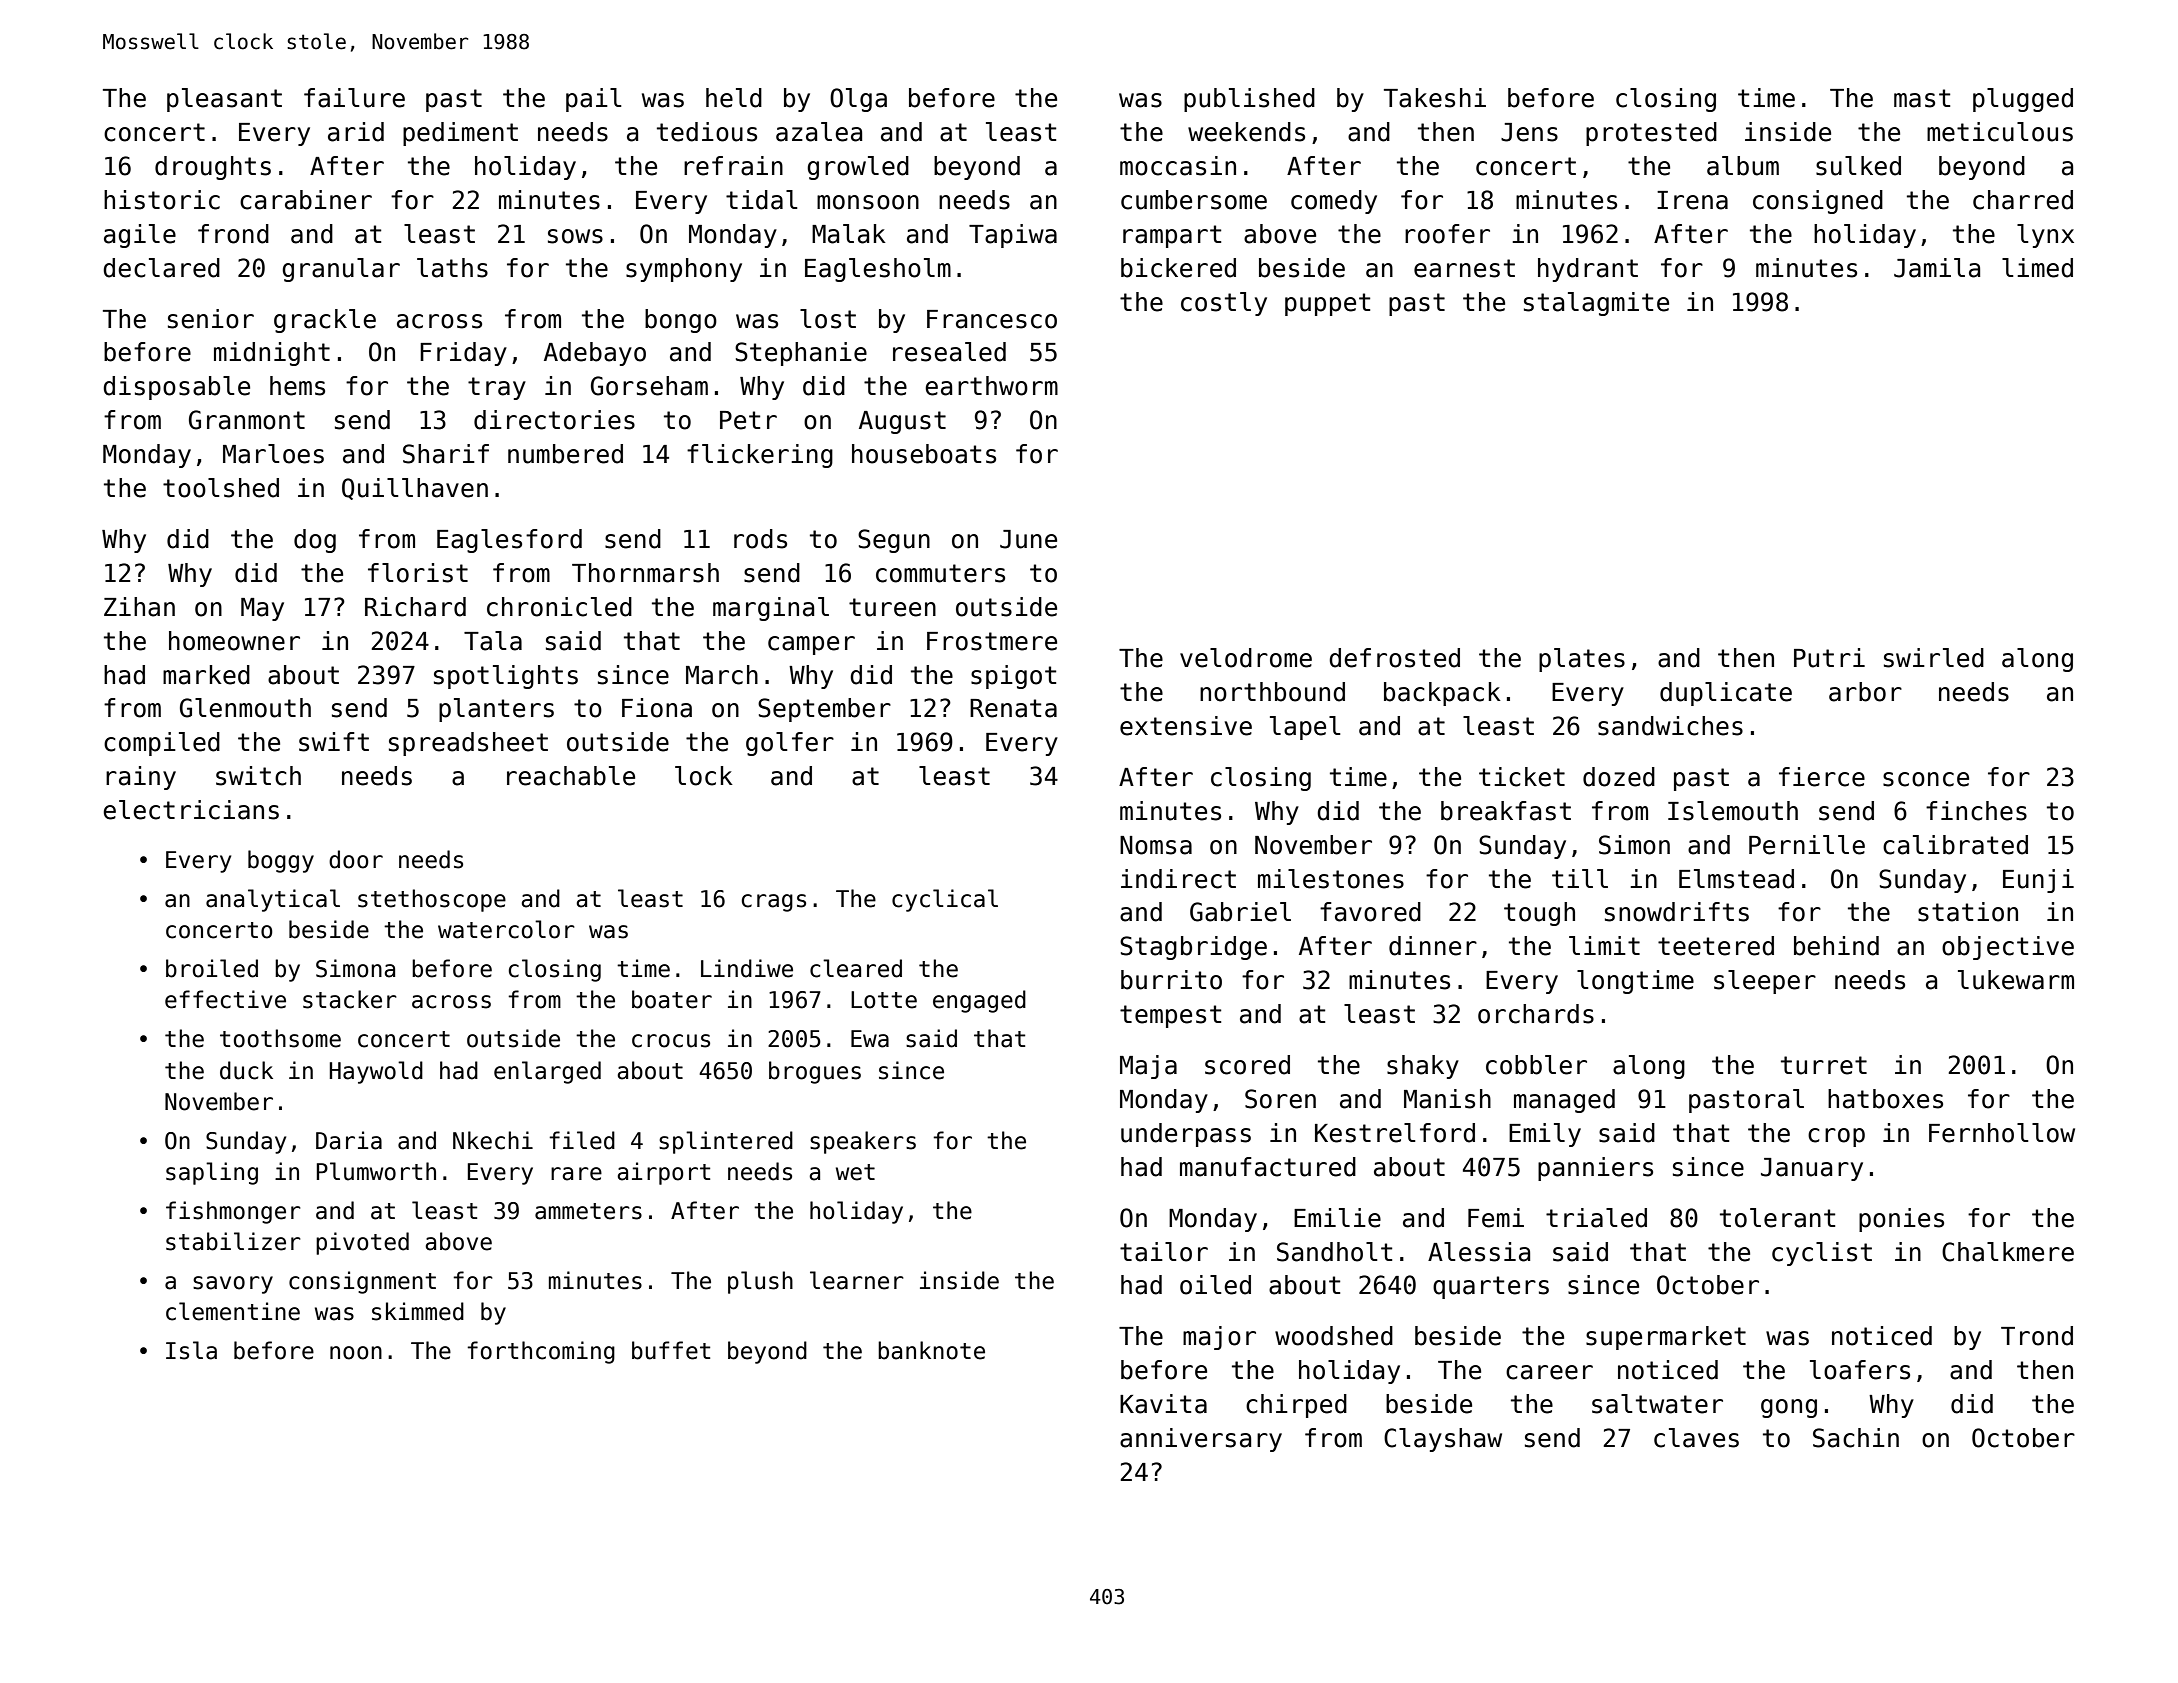 This document has height=1683, width=2178. Describe the element at coordinates (992, 319) in the document. I see `Francesco` at that location.
